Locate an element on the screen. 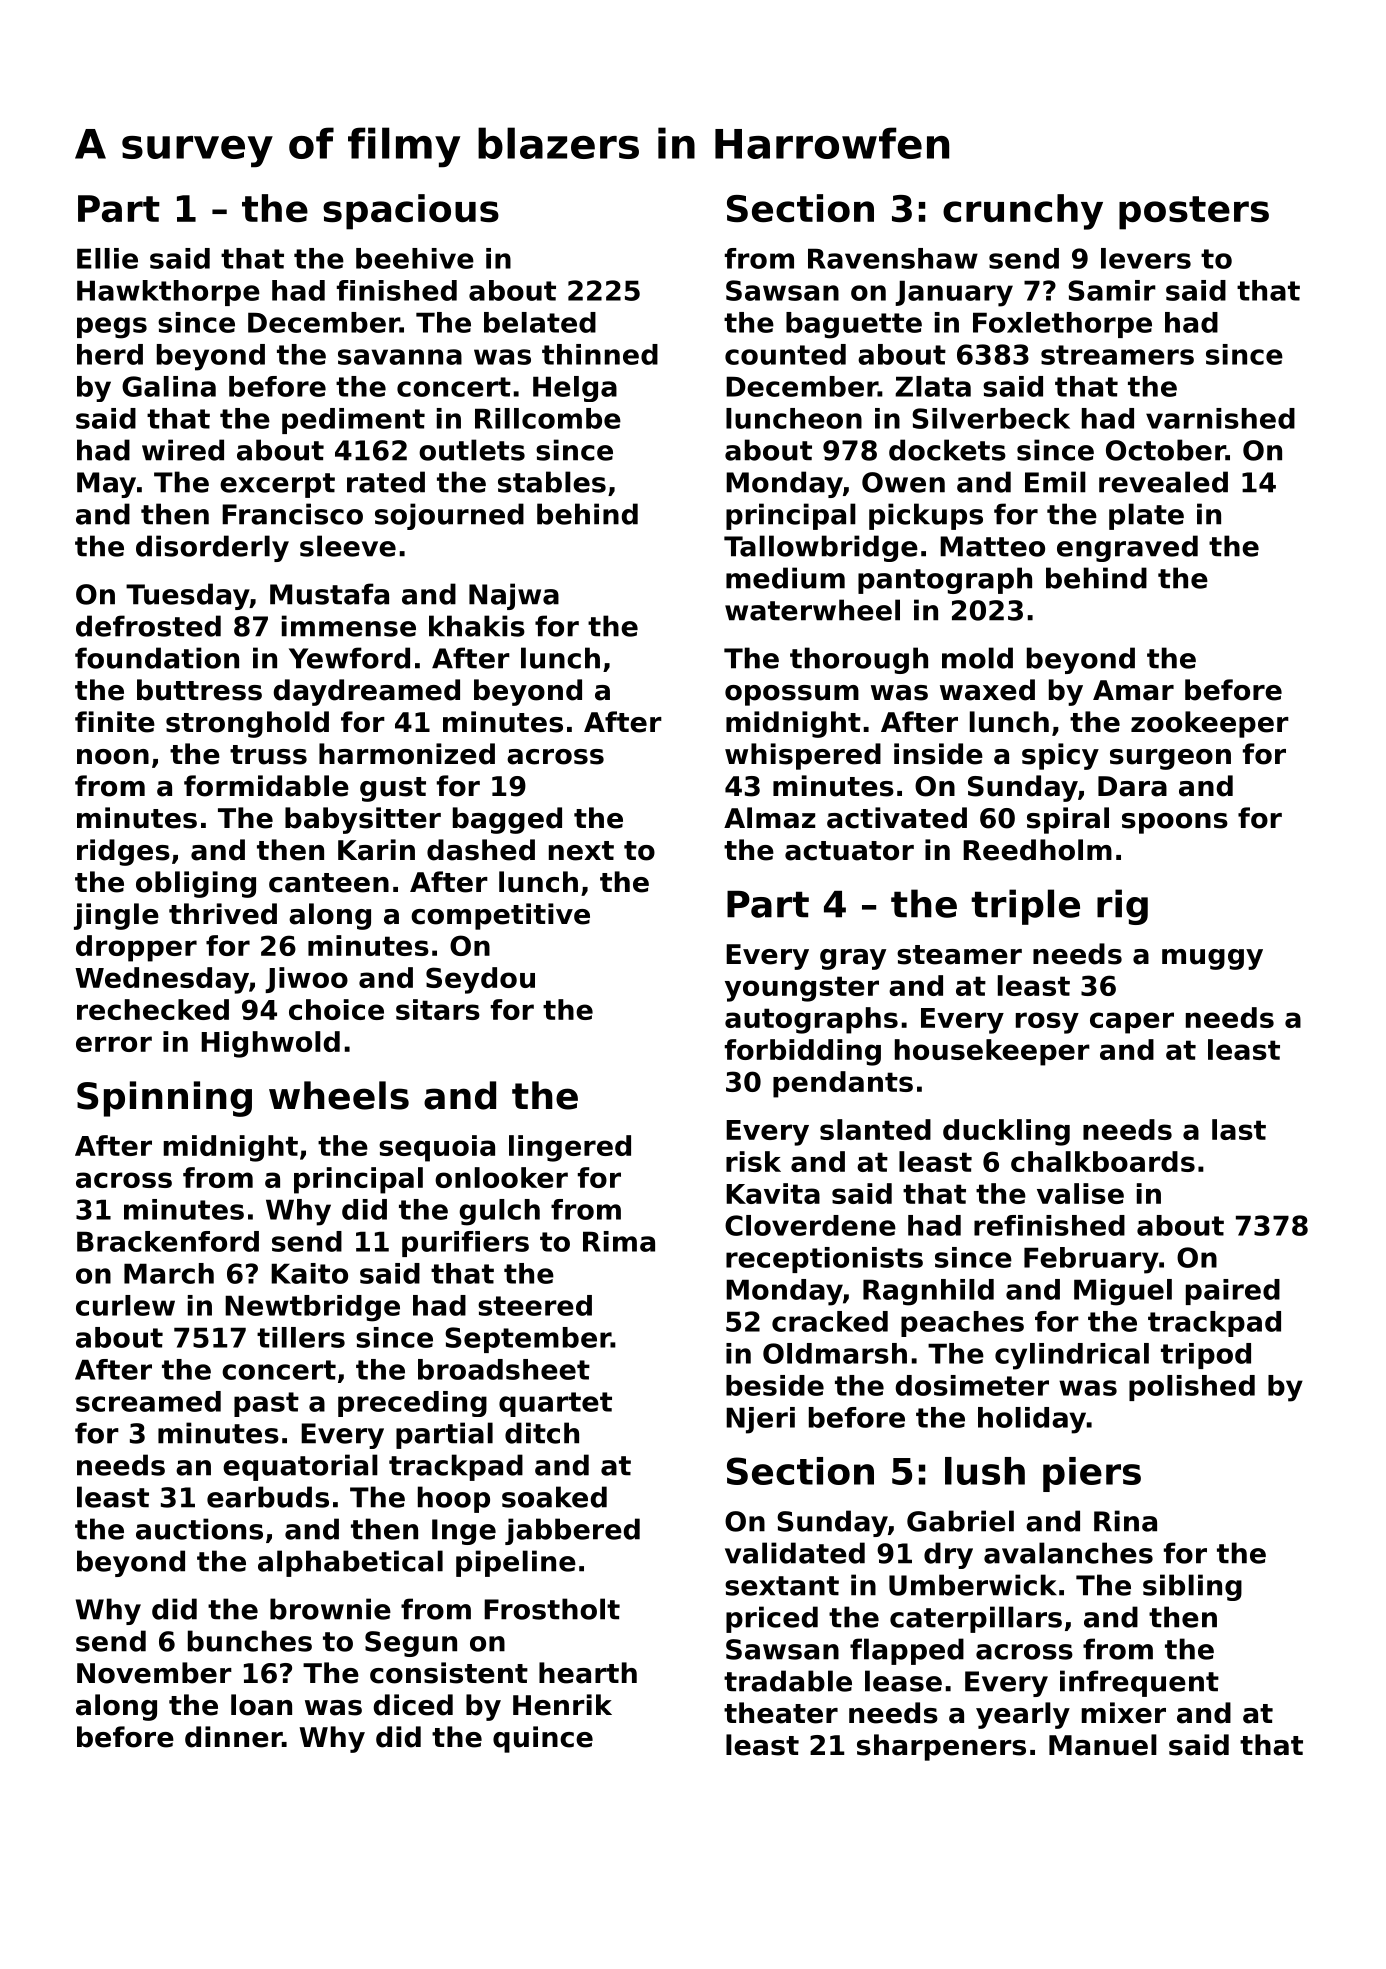  quince is located at coordinates (543, 1739).
